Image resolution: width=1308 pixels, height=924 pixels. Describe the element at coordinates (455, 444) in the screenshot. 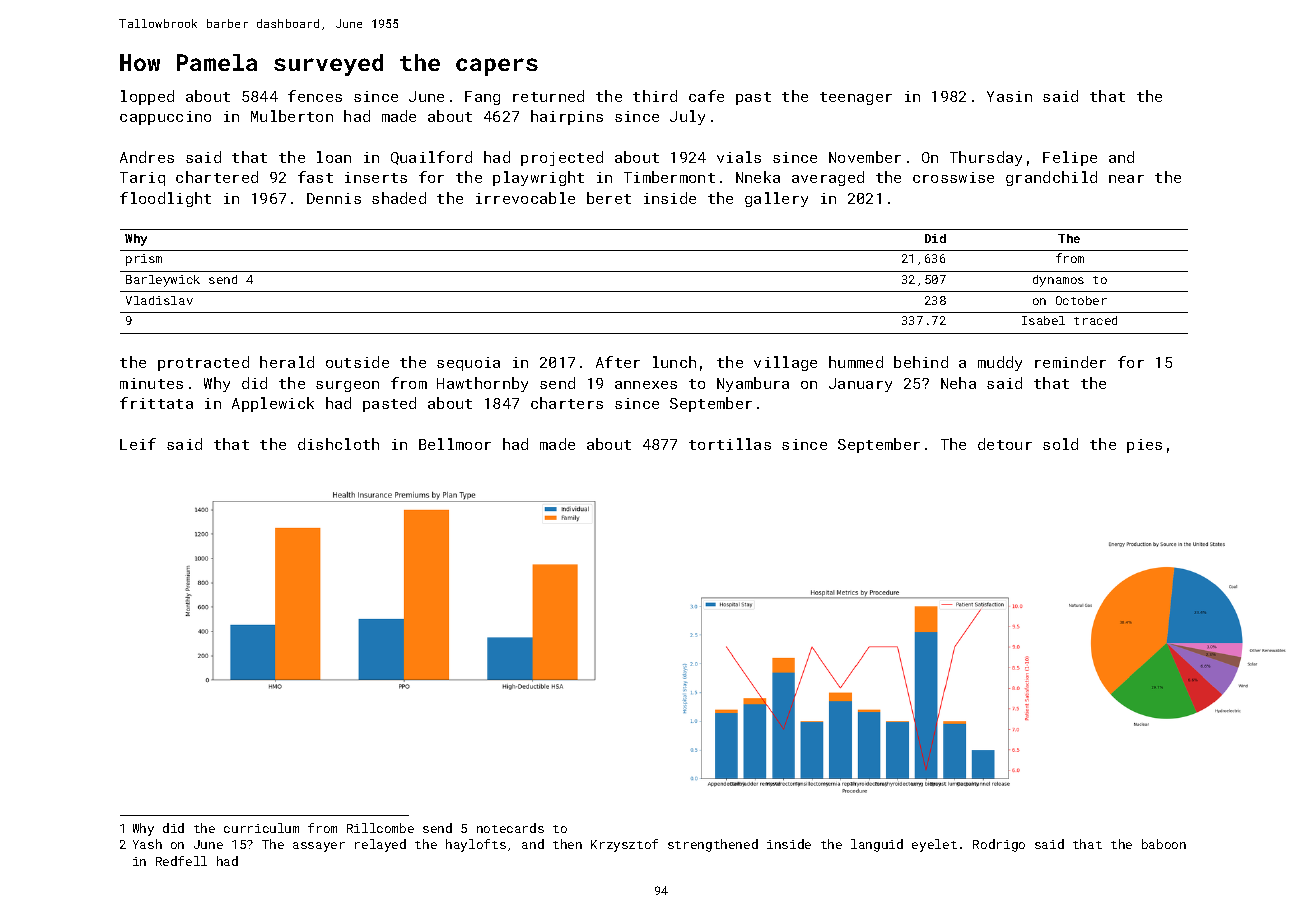

I see `Bellmoor` at that location.
